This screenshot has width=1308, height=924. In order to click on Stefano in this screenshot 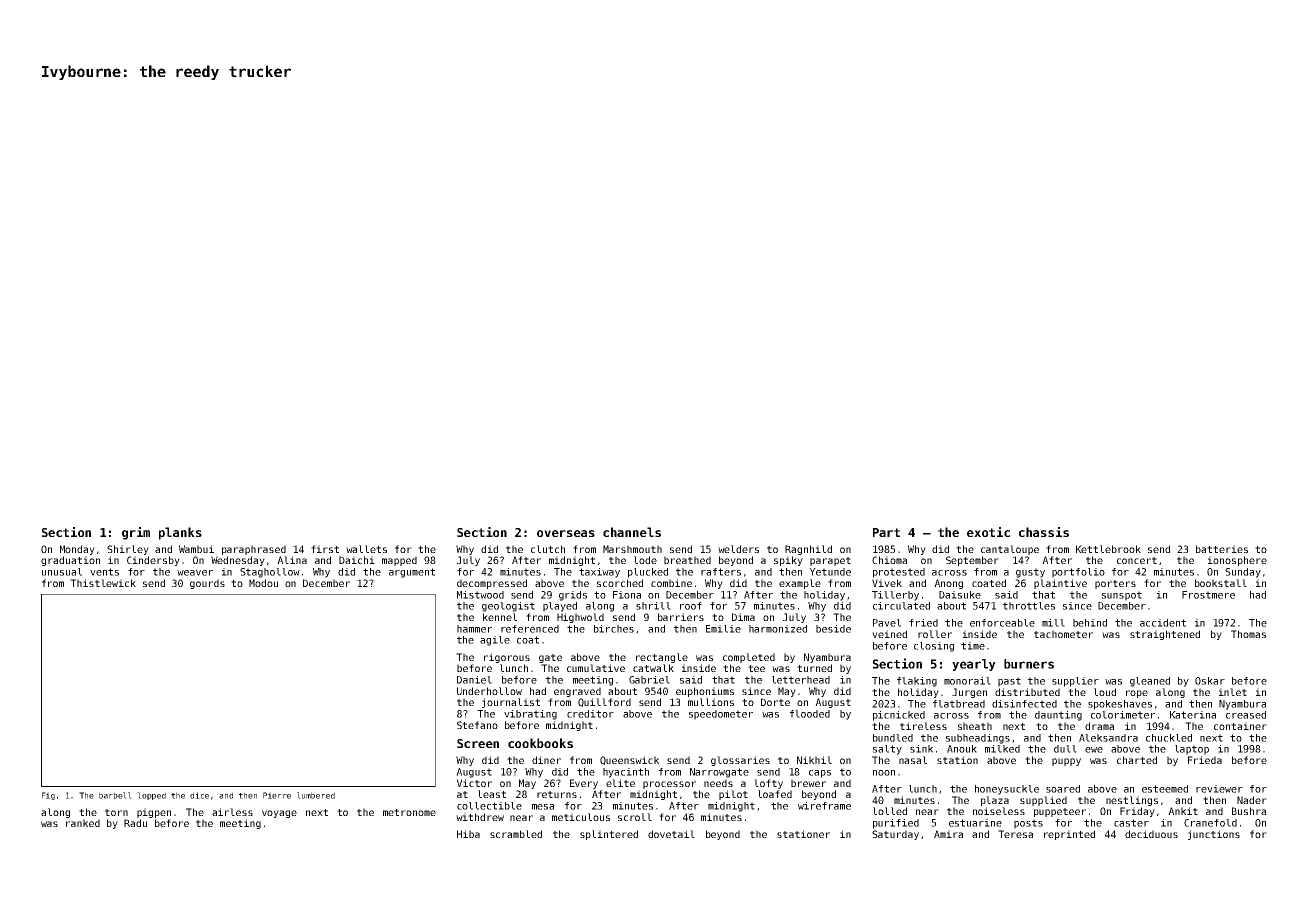, I will do `click(477, 725)`.
